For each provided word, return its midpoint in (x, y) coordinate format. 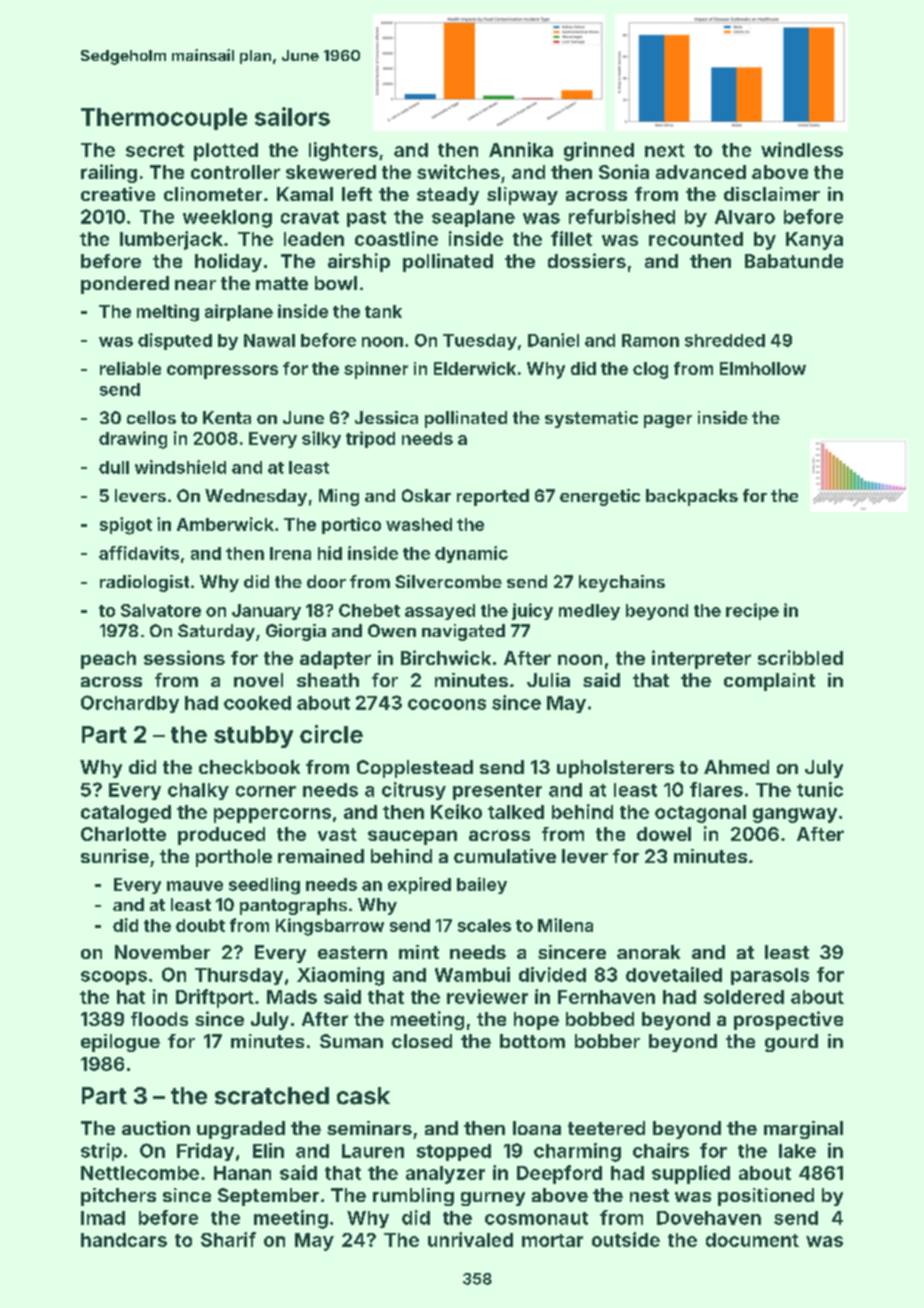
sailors (292, 116)
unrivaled (470, 1239)
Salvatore (161, 610)
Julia (548, 680)
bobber (607, 1041)
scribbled (800, 657)
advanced (701, 172)
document (752, 1240)
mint (419, 952)
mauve (195, 886)
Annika (521, 149)
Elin (268, 1150)
